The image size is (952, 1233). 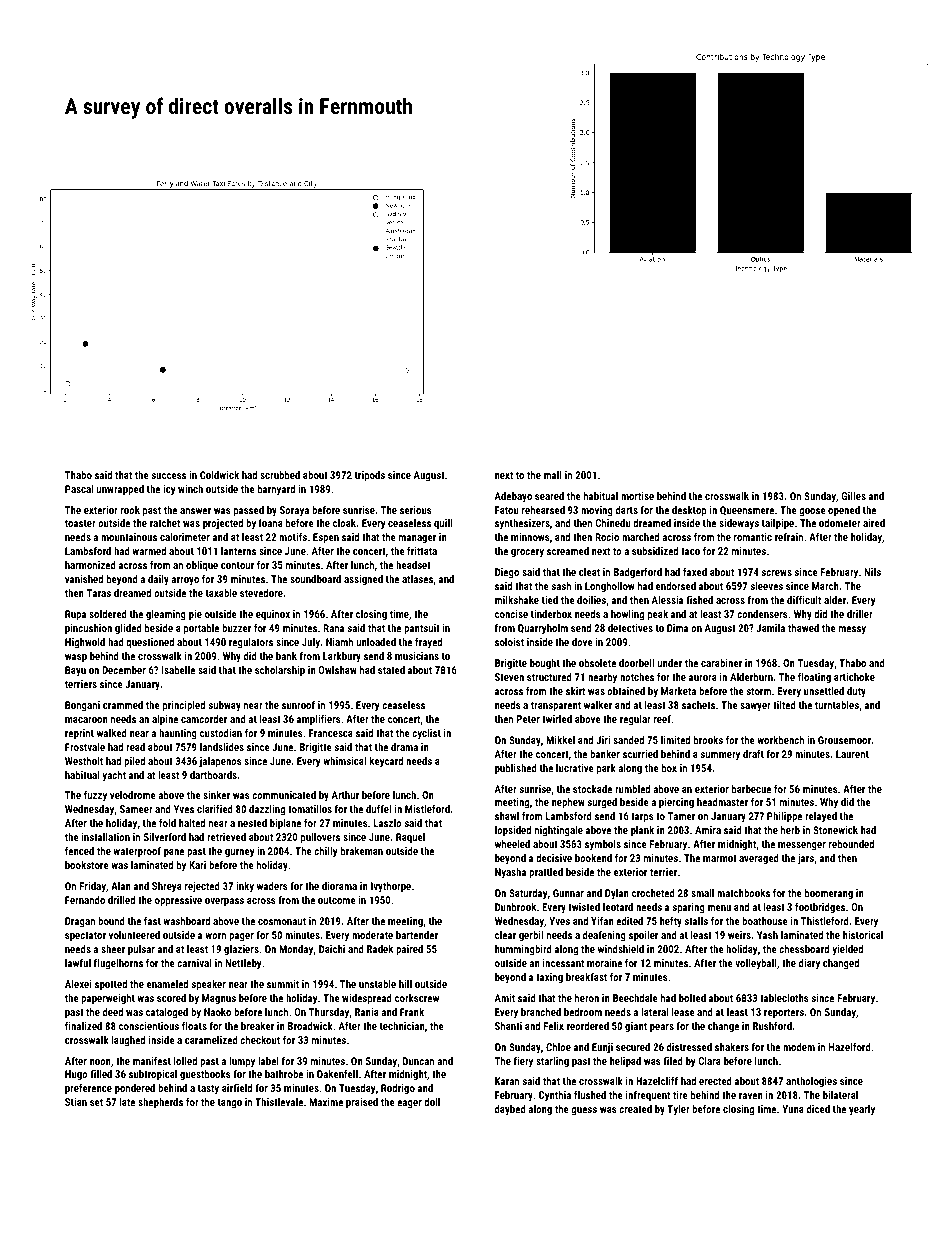 I want to click on moderate, so click(x=372, y=935).
